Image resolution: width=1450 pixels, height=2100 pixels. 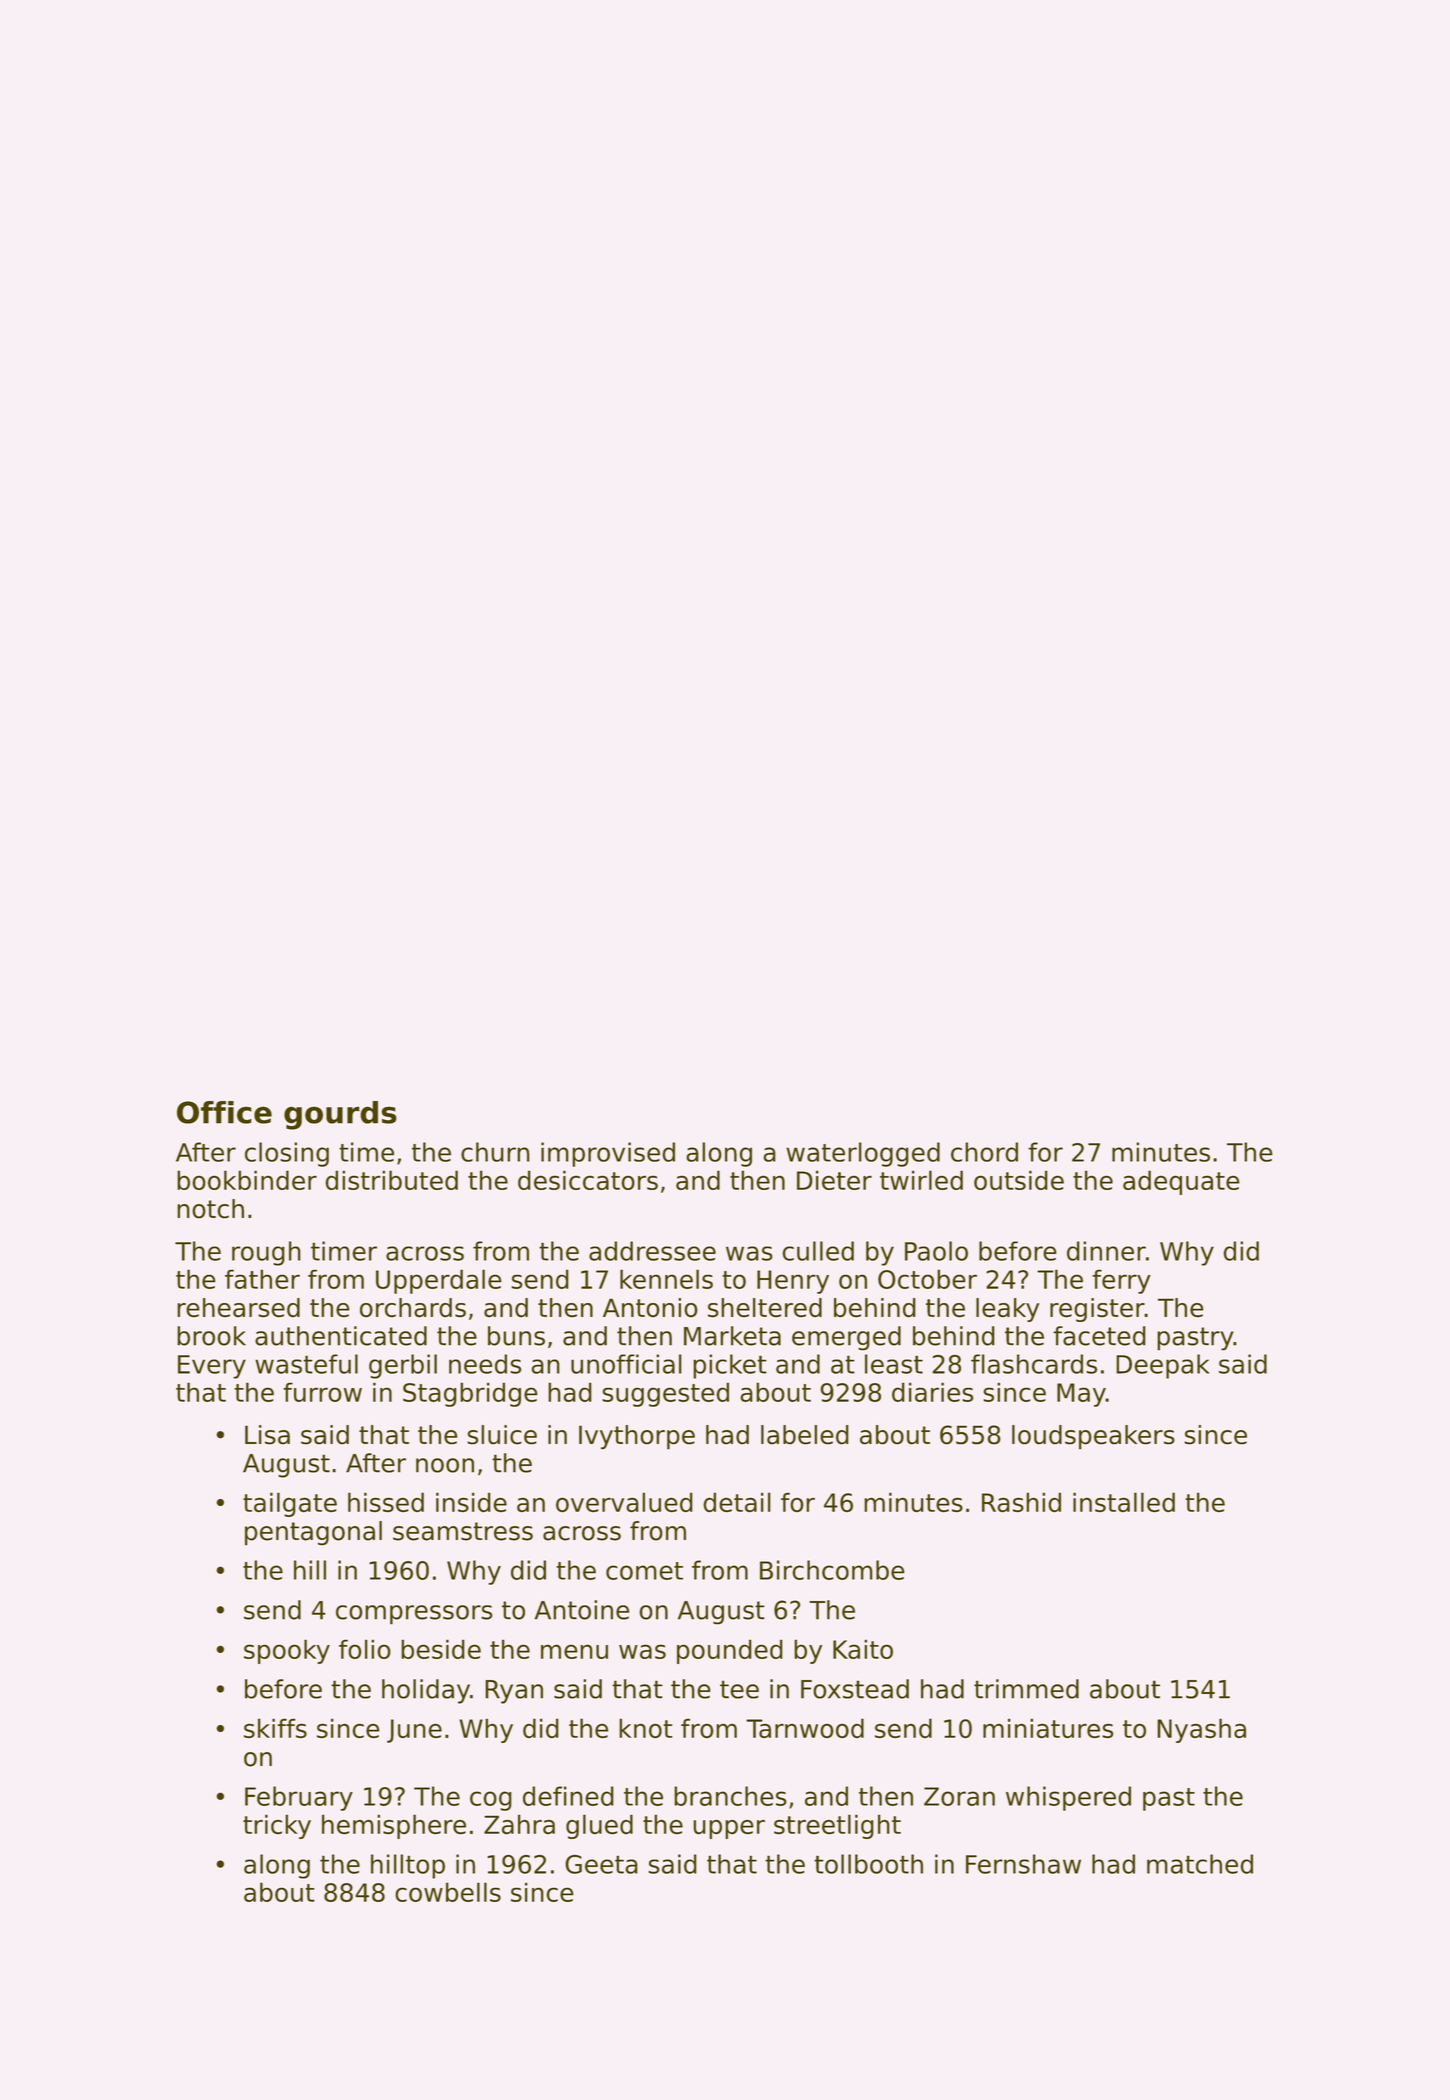 What do you see at coordinates (1124, 1502) in the page?
I see `installed` at bounding box center [1124, 1502].
